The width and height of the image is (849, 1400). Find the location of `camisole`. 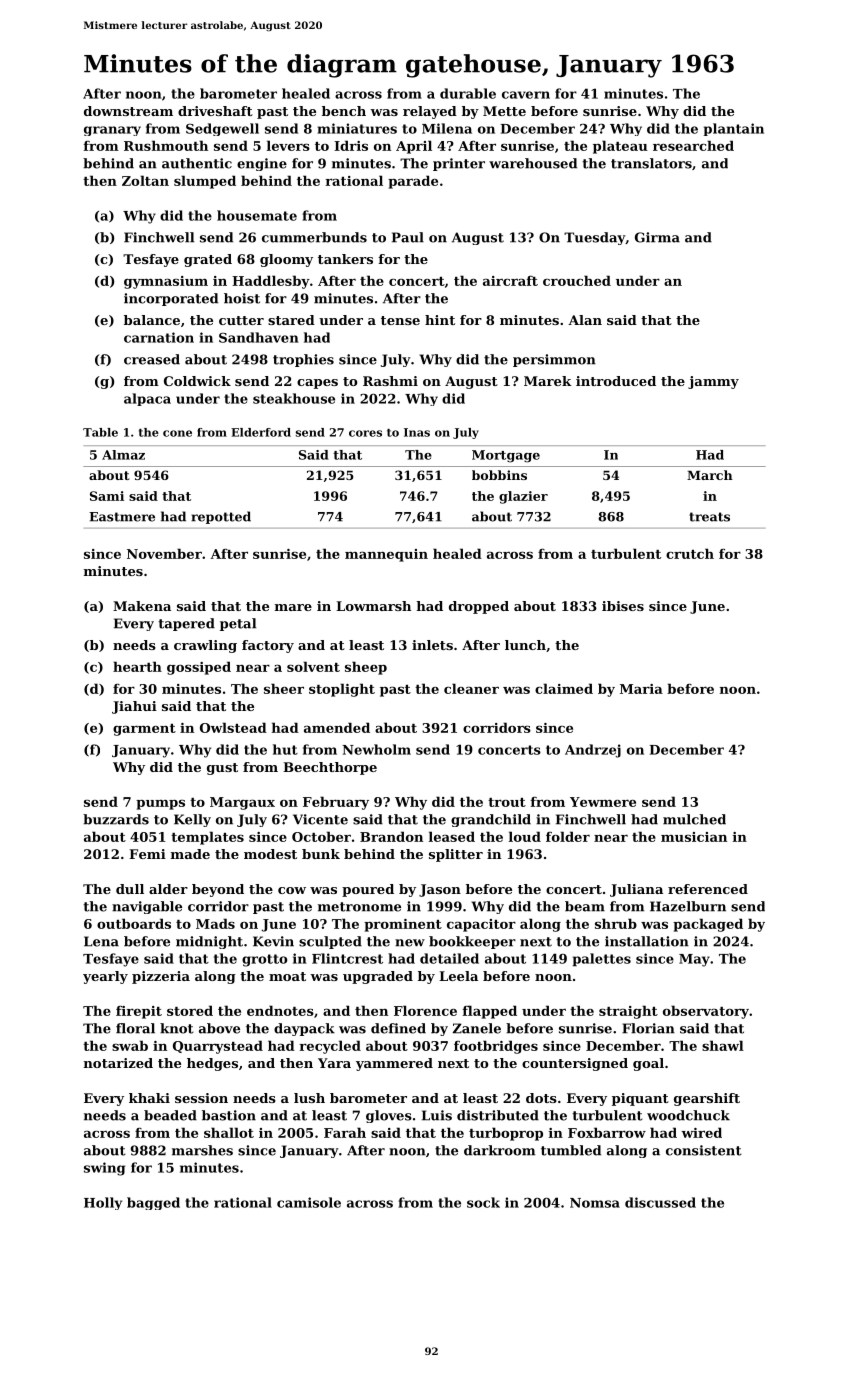

camisole is located at coordinates (309, 1202).
